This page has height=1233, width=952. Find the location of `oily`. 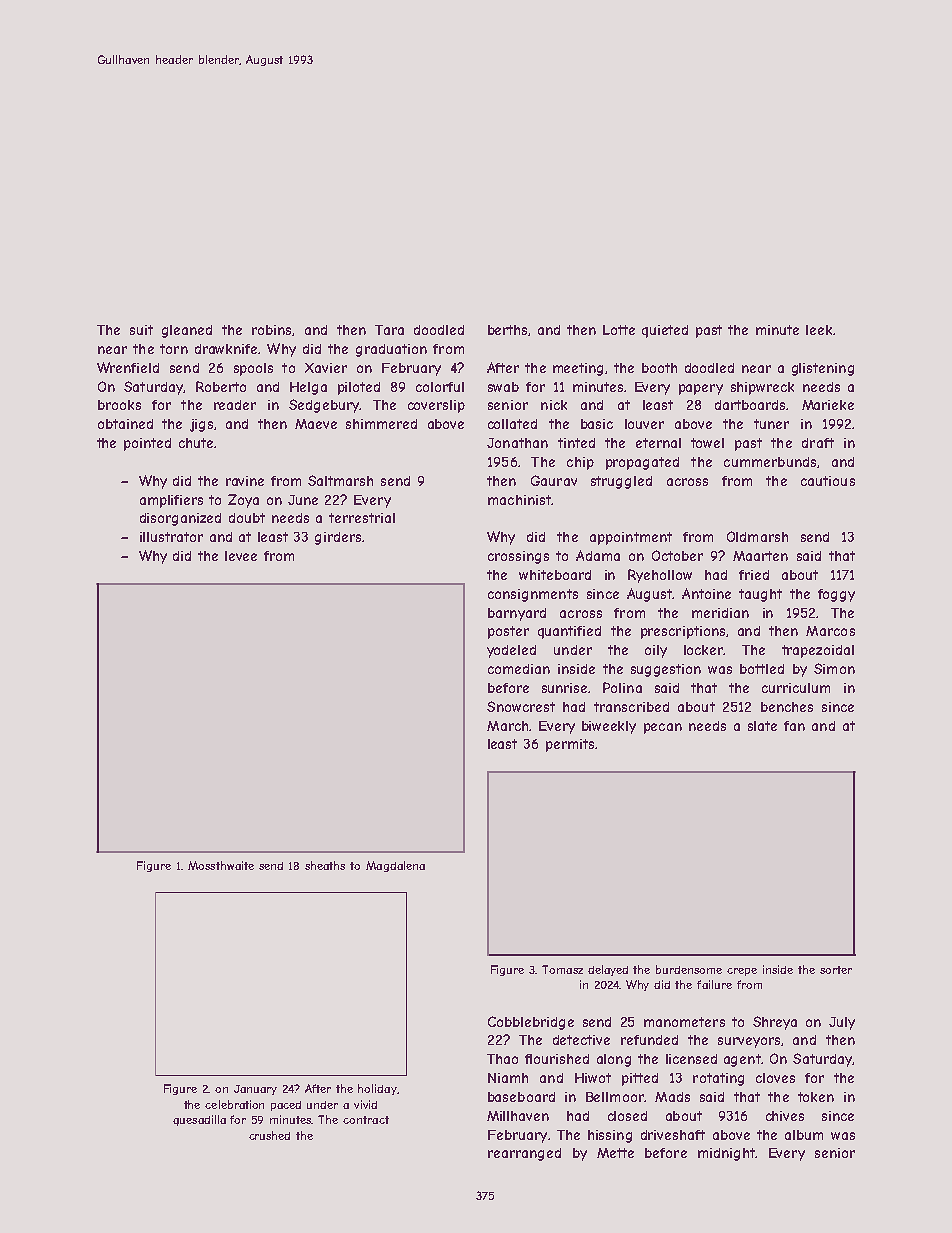

oily is located at coordinates (656, 651).
